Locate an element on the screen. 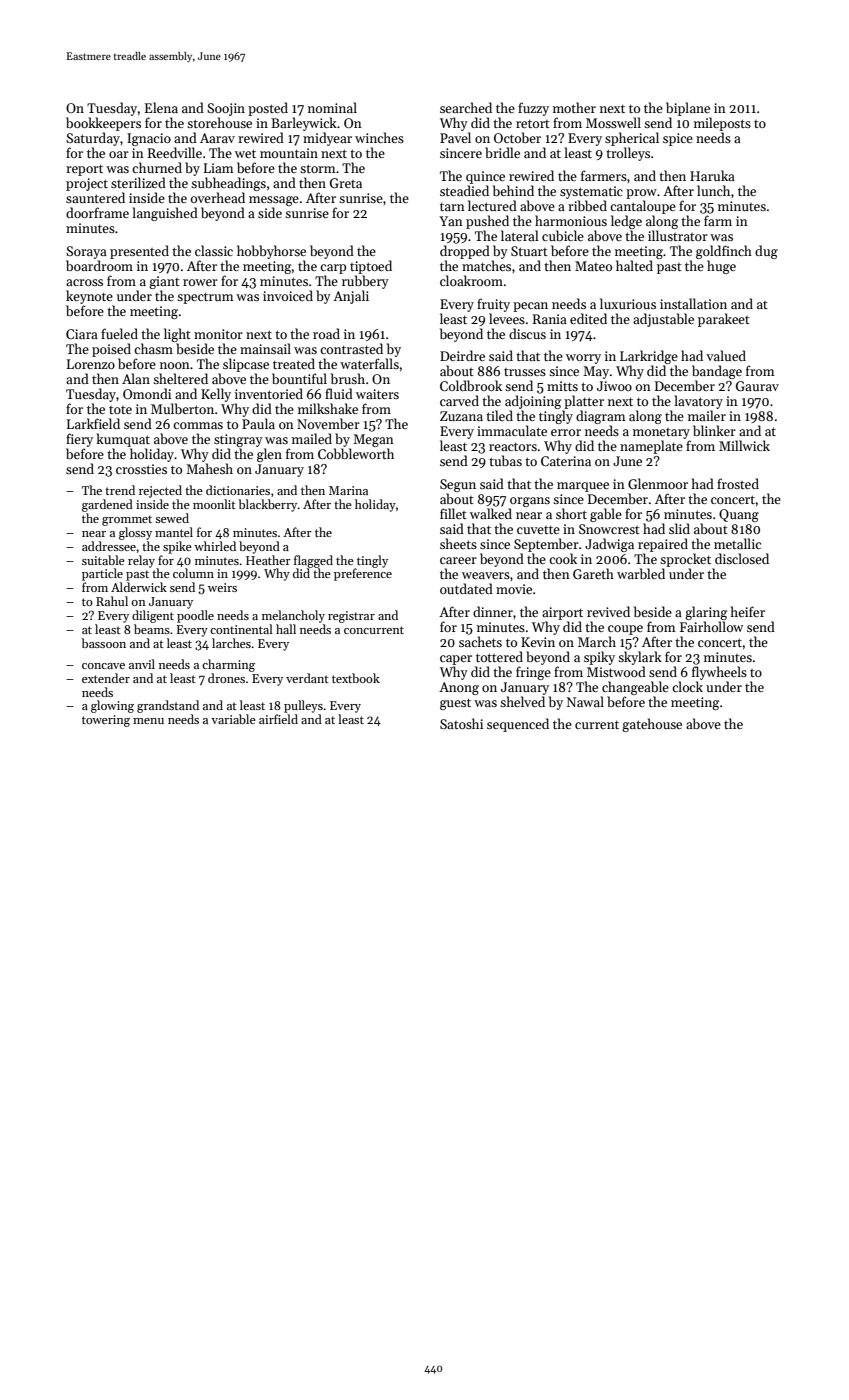  dinner is located at coordinates (493, 611).
